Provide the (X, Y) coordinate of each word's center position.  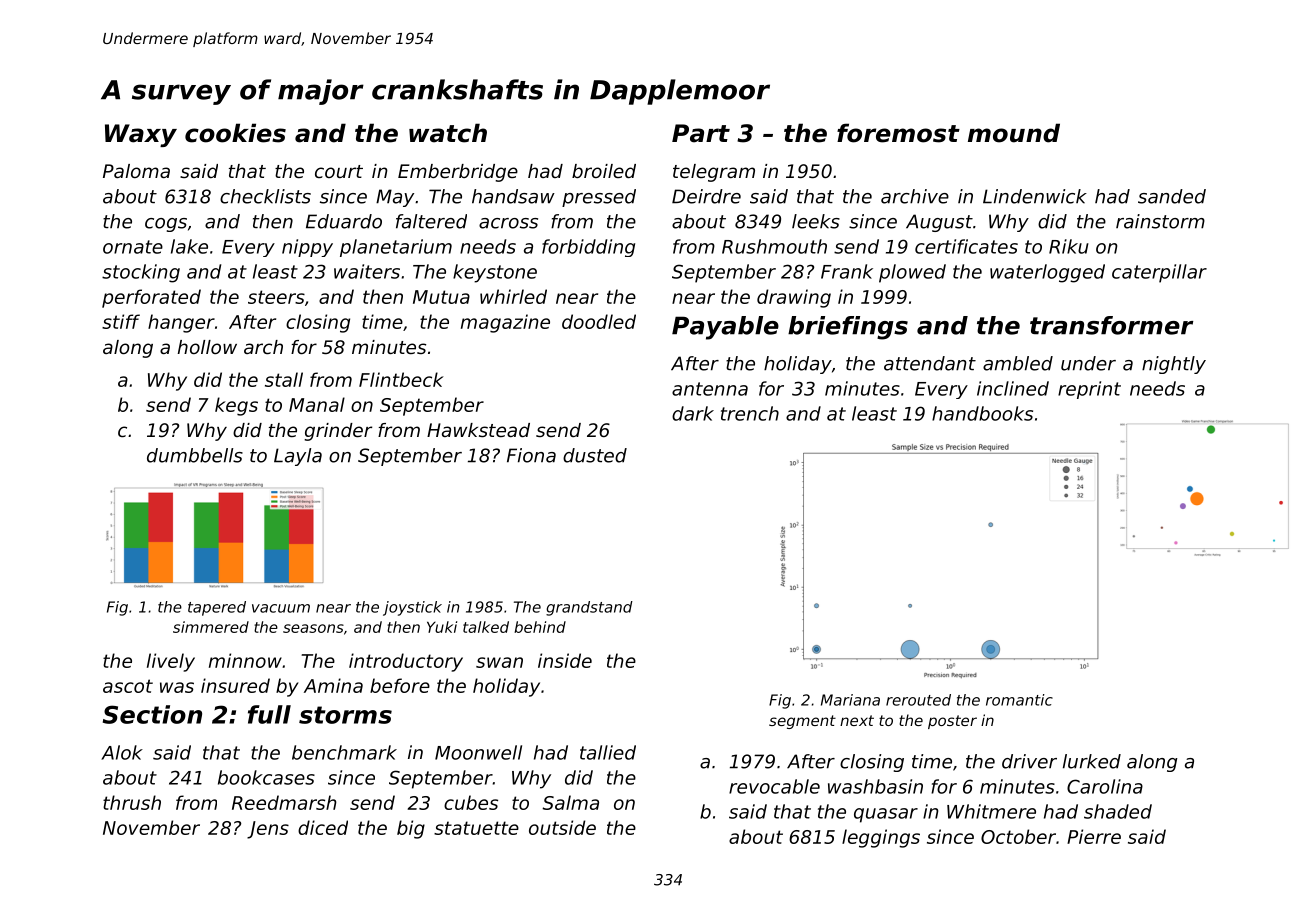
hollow (207, 347)
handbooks (982, 413)
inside (565, 660)
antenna (710, 389)
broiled (604, 171)
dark (693, 413)
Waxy (141, 135)
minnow (245, 660)
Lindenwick (1035, 196)
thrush (132, 802)
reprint (1089, 390)
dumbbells (195, 455)
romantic (1019, 700)
